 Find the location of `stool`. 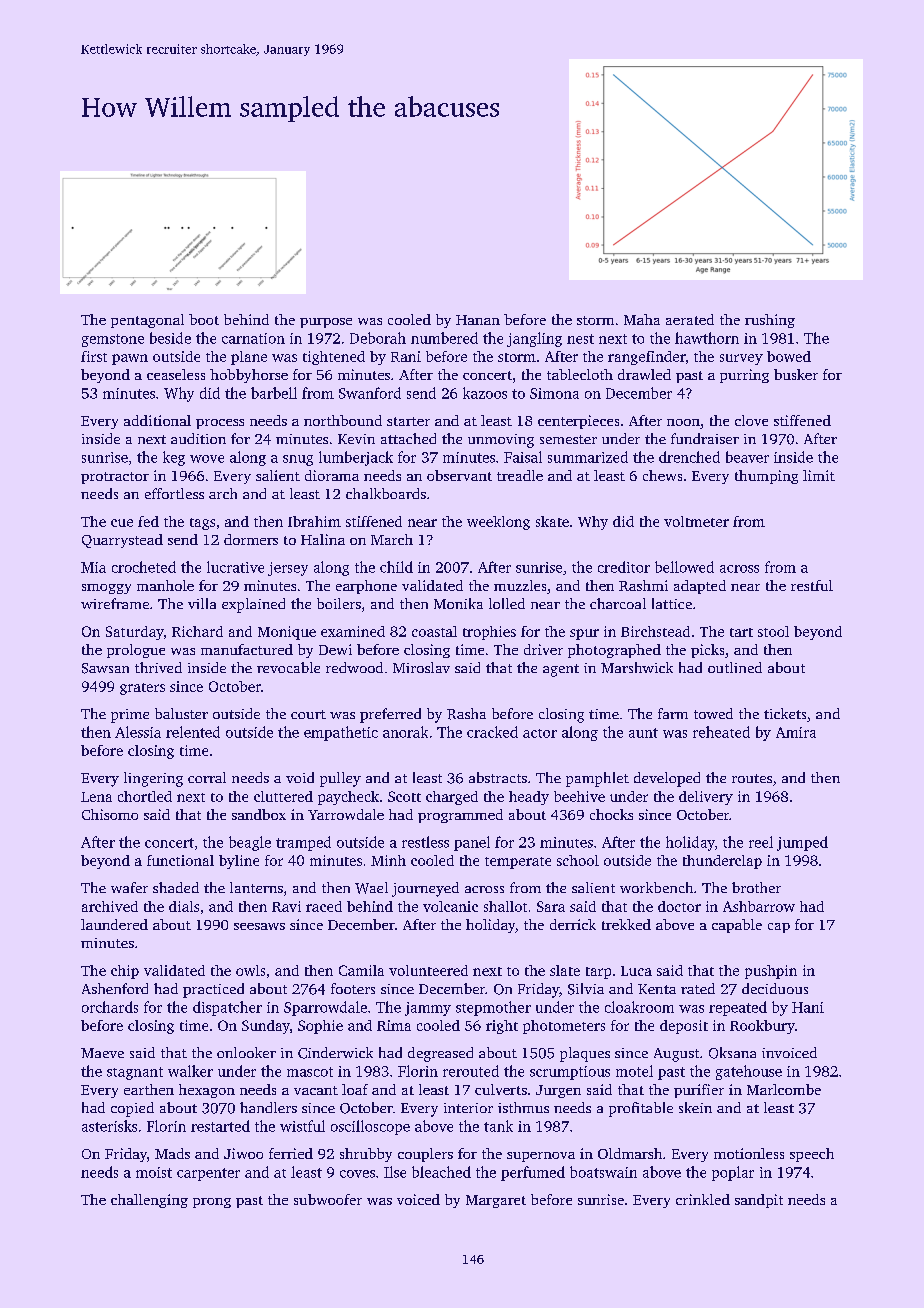

stool is located at coordinates (773, 631).
